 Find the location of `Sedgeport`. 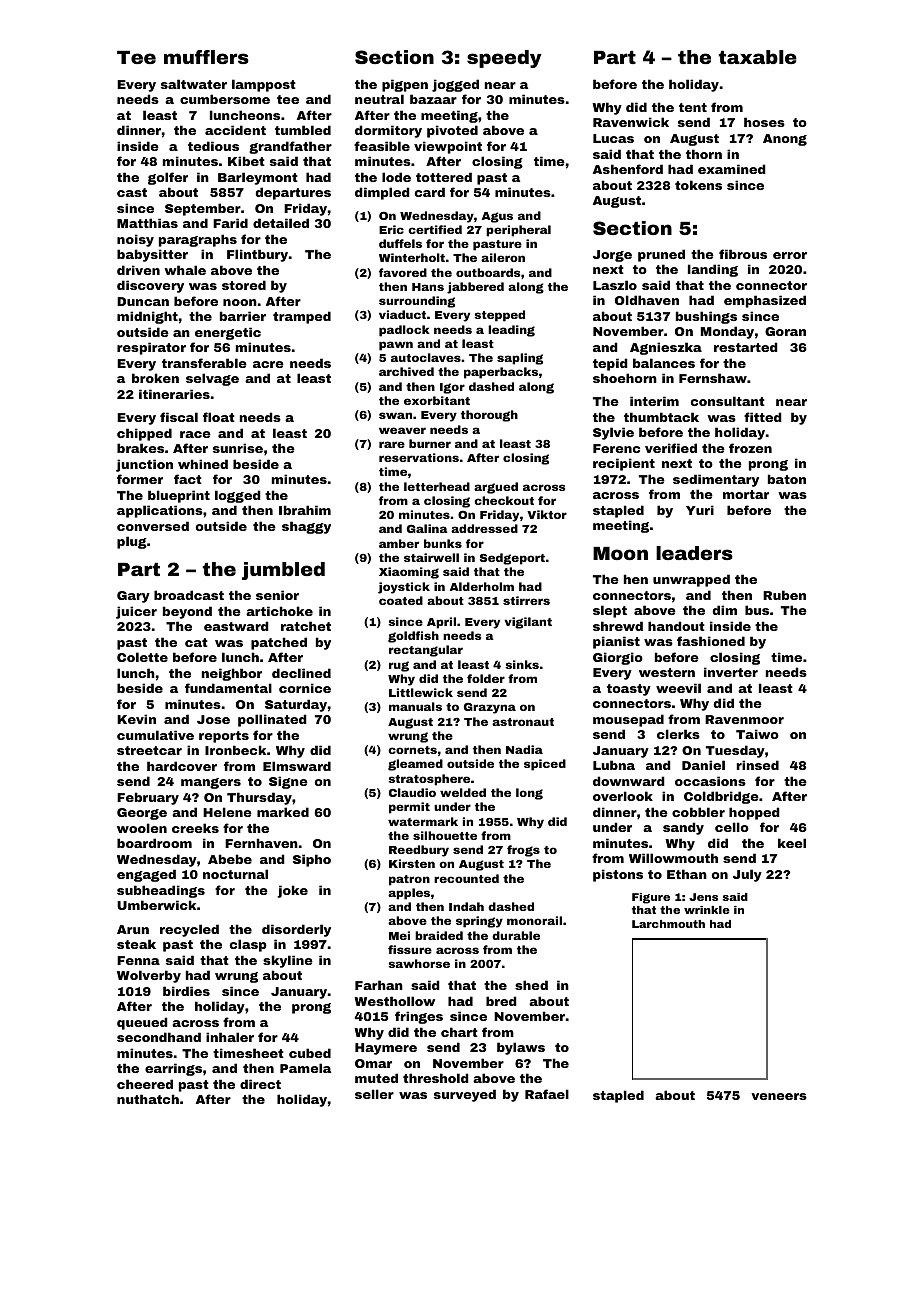

Sedgeport is located at coordinates (512, 559).
